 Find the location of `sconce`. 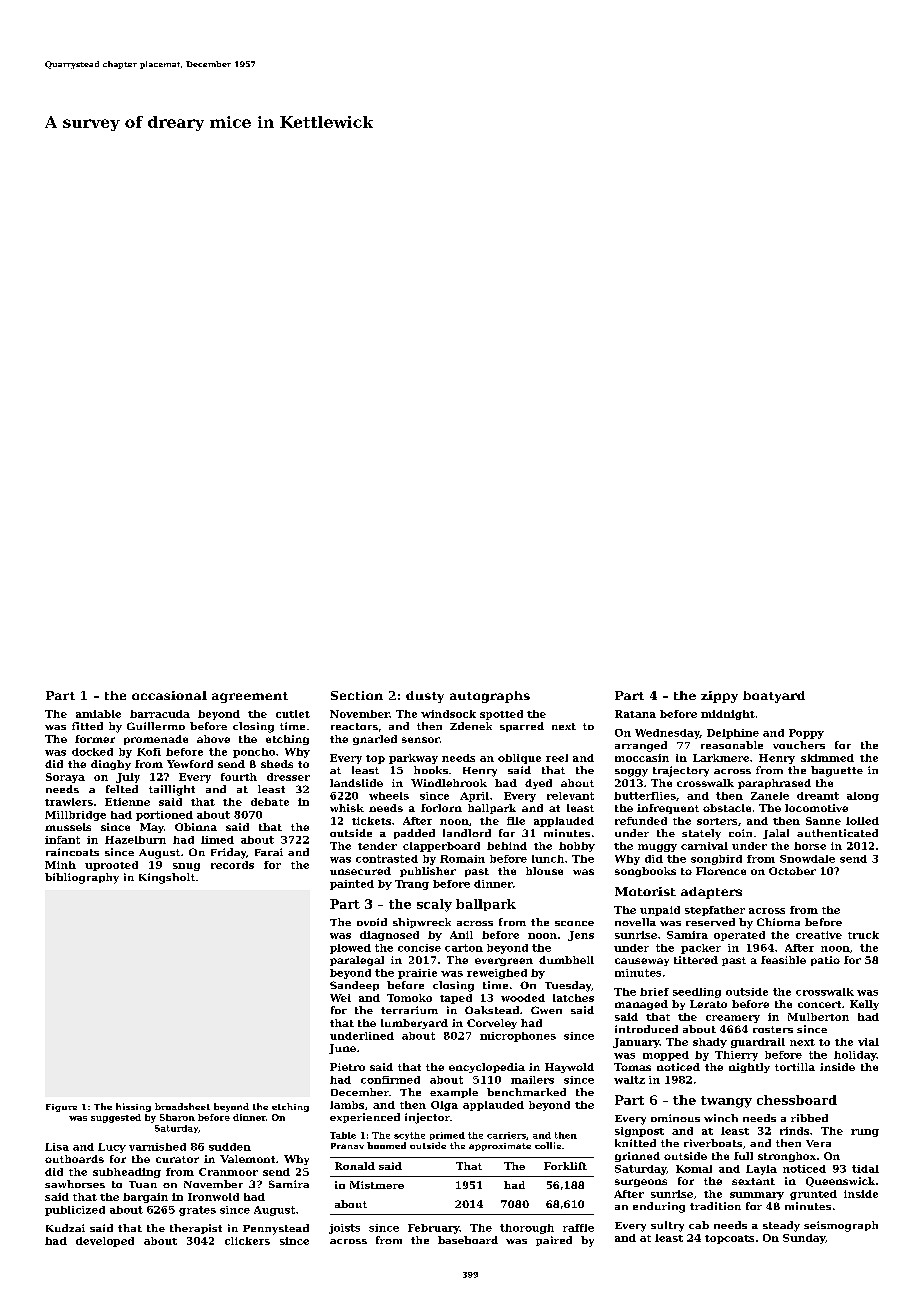

sconce is located at coordinates (574, 923).
